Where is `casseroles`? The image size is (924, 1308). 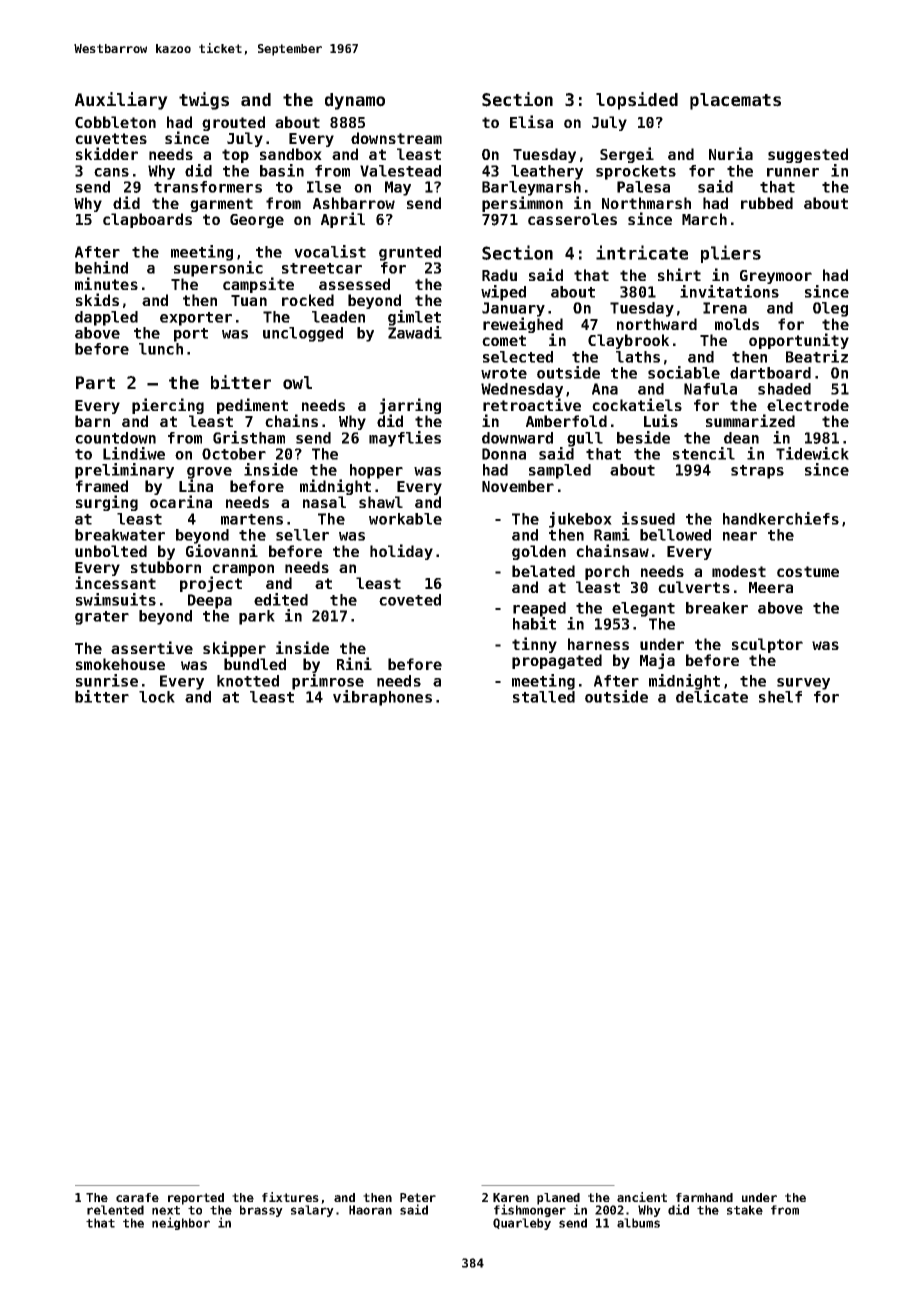
casseroles is located at coordinates (572, 219).
